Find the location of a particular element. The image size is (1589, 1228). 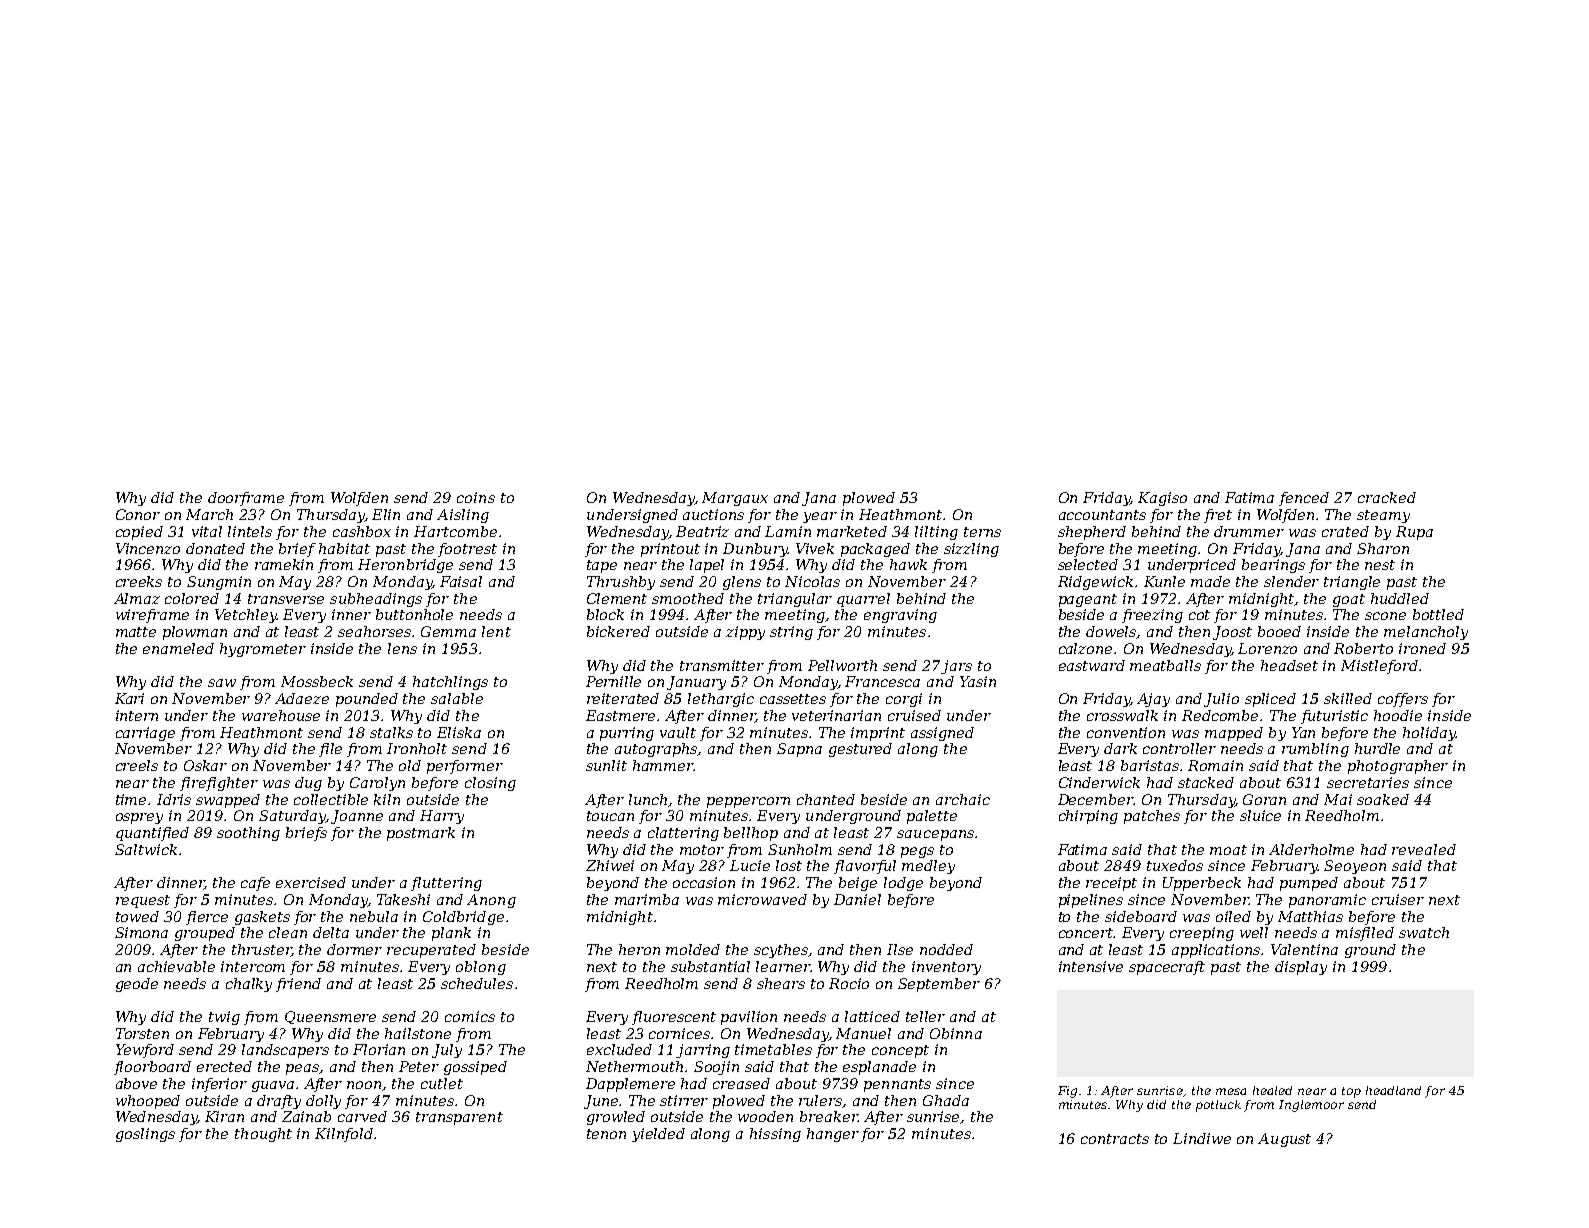

soaked is located at coordinates (1383, 799).
